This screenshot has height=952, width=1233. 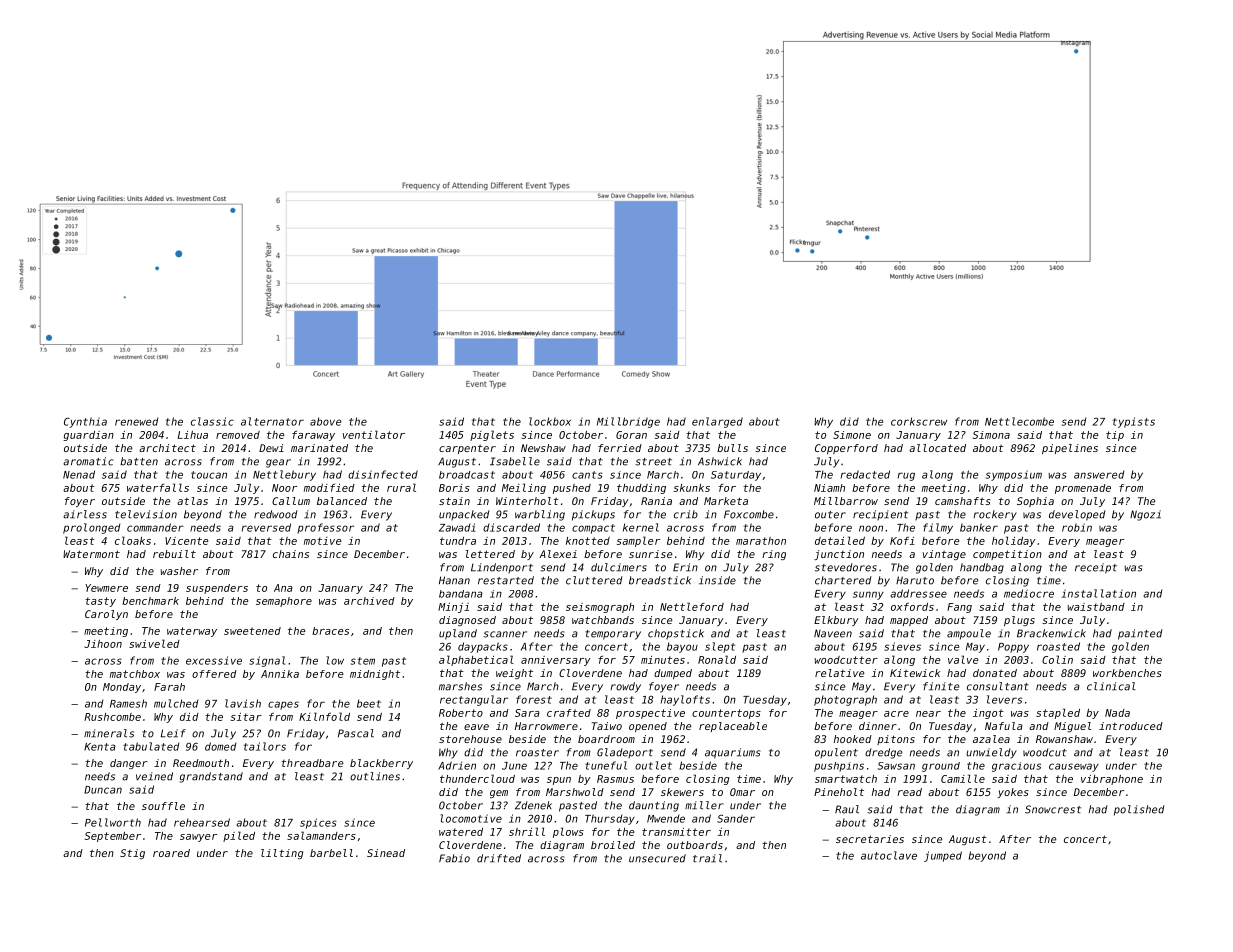 What do you see at coordinates (943, 856) in the screenshot?
I see `jumped` at bounding box center [943, 856].
